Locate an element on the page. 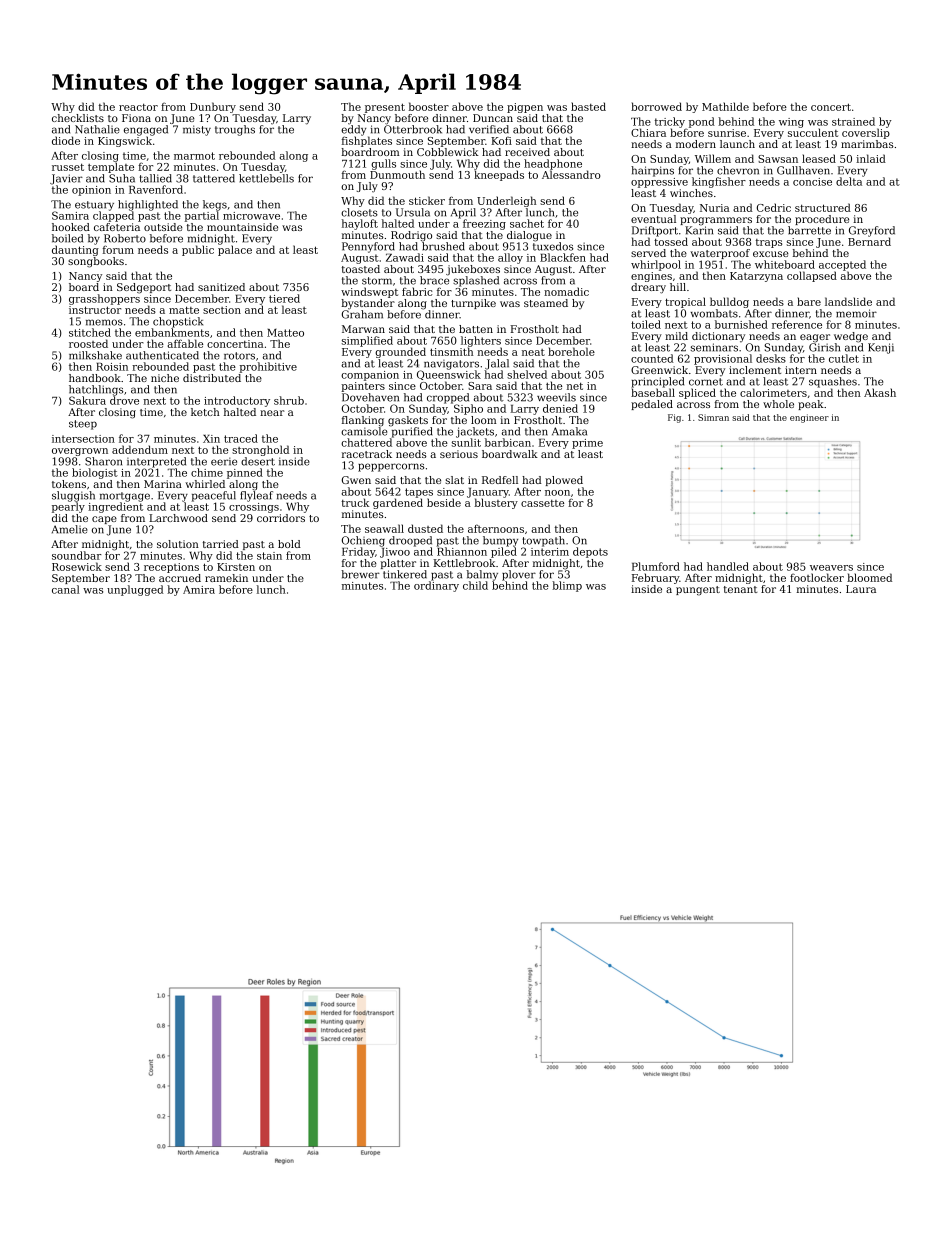  crossings is located at coordinates (254, 508).
